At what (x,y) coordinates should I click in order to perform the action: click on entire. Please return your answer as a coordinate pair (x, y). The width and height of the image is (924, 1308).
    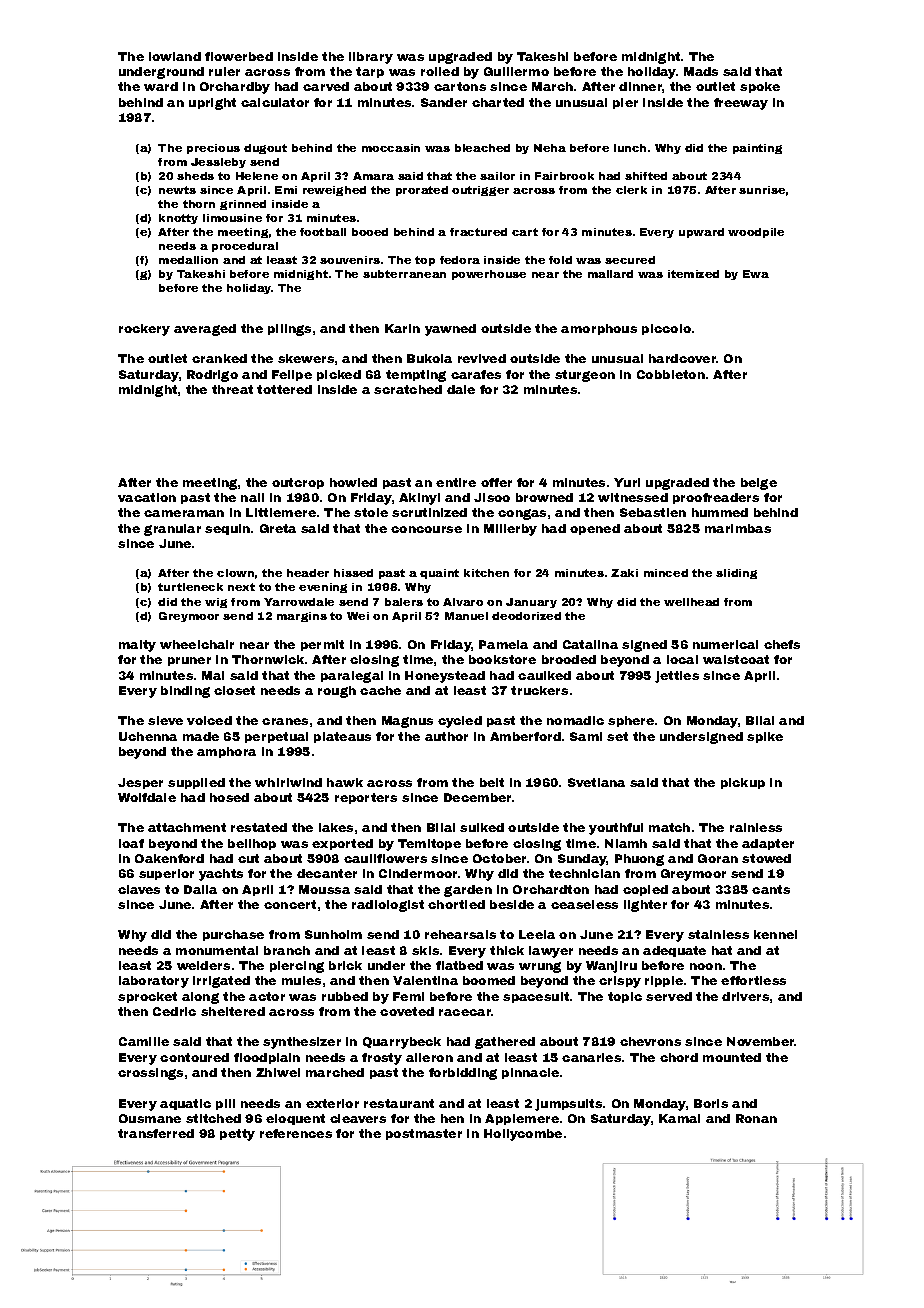
    Looking at the image, I should click on (456, 482).
